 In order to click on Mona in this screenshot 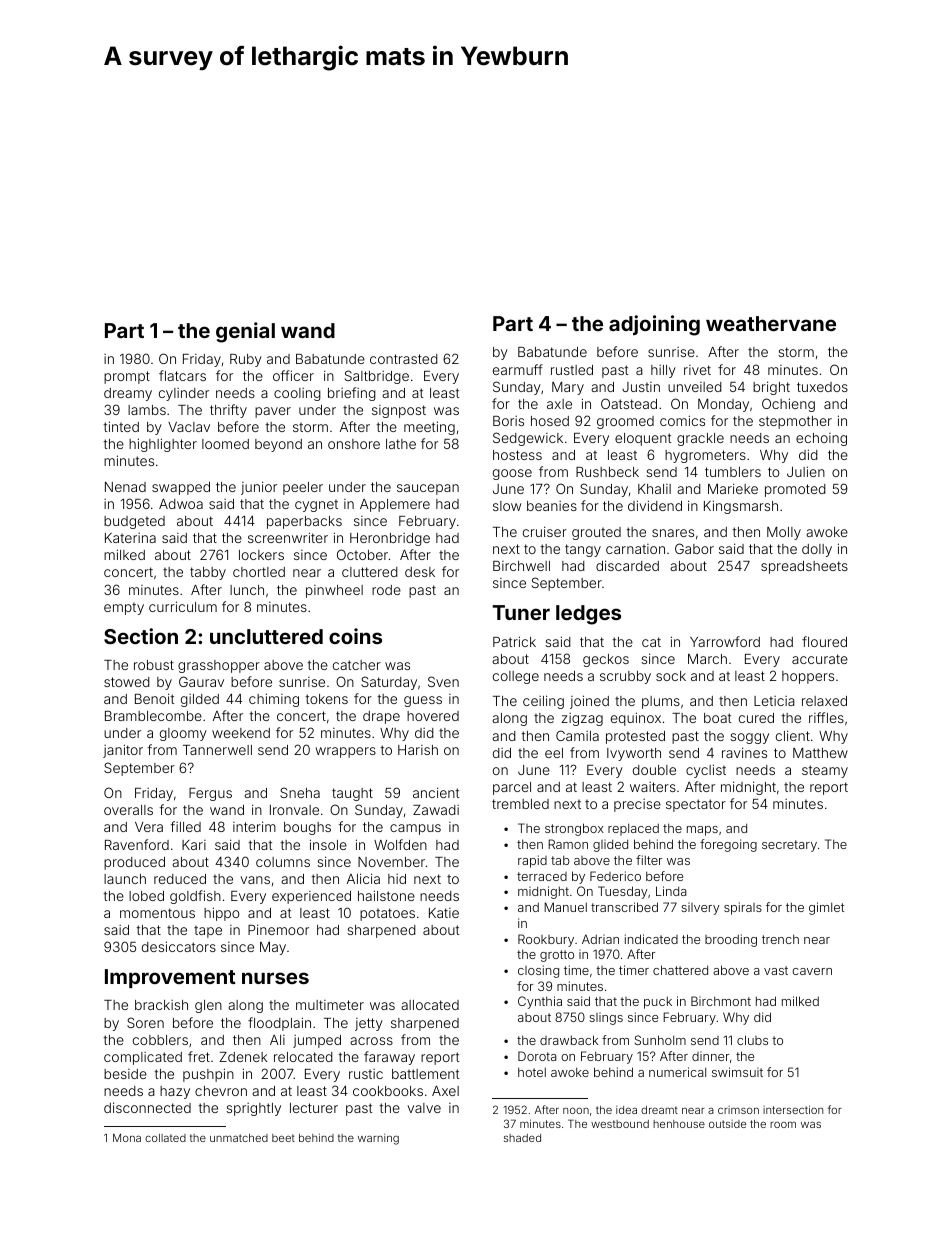, I will do `click(127, 1137)`.
